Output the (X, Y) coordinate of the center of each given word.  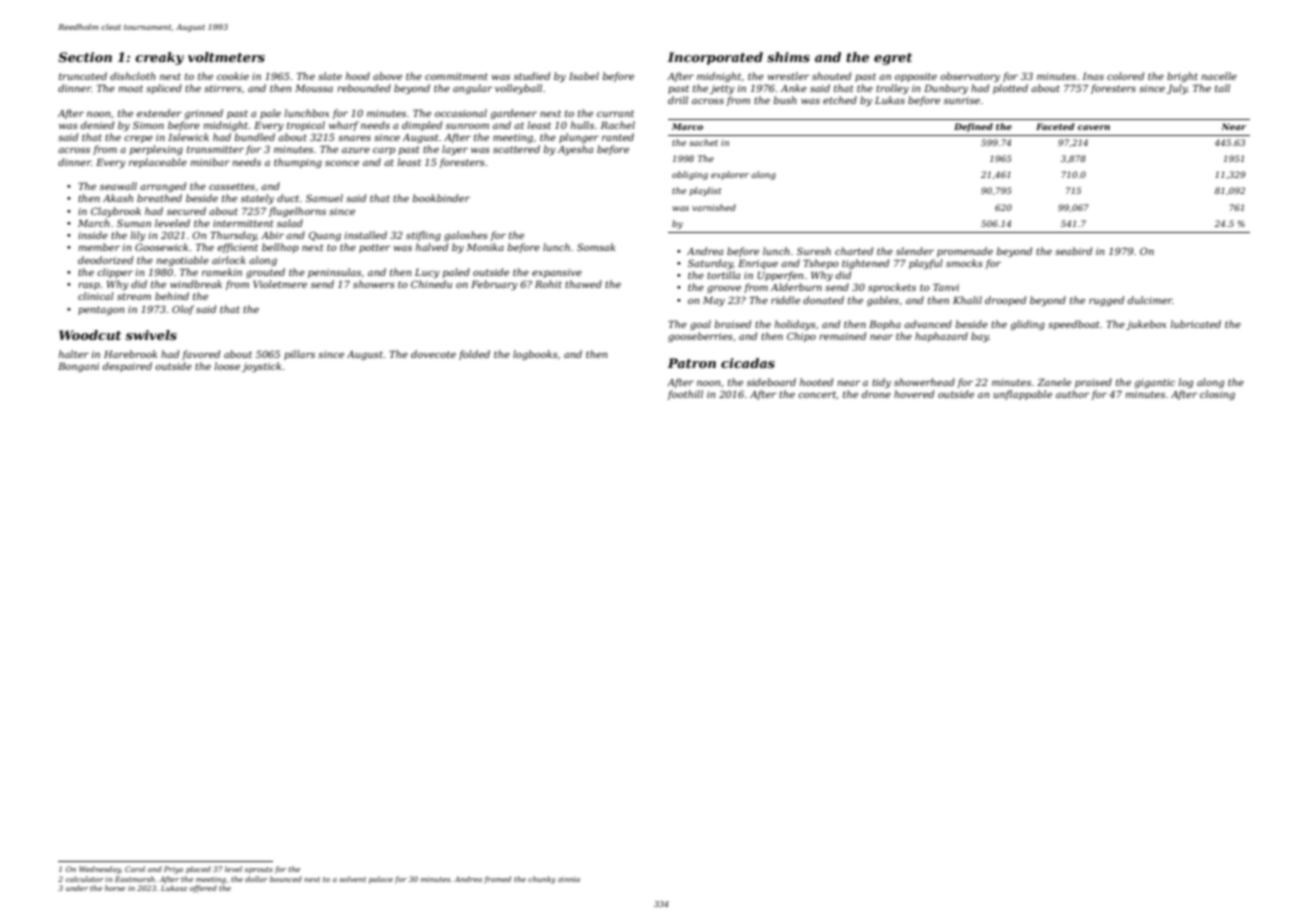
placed (198, 870)
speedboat (1074, 325)
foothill (685, 395)
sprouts (259, 870)
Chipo (801, 337)
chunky (542, 880)
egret (893, 59)
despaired (127, 367)
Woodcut (90, 335)
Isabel (584, 76)
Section (85, 57)
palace (381, 880)
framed (497, 880)
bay (980, 337)
